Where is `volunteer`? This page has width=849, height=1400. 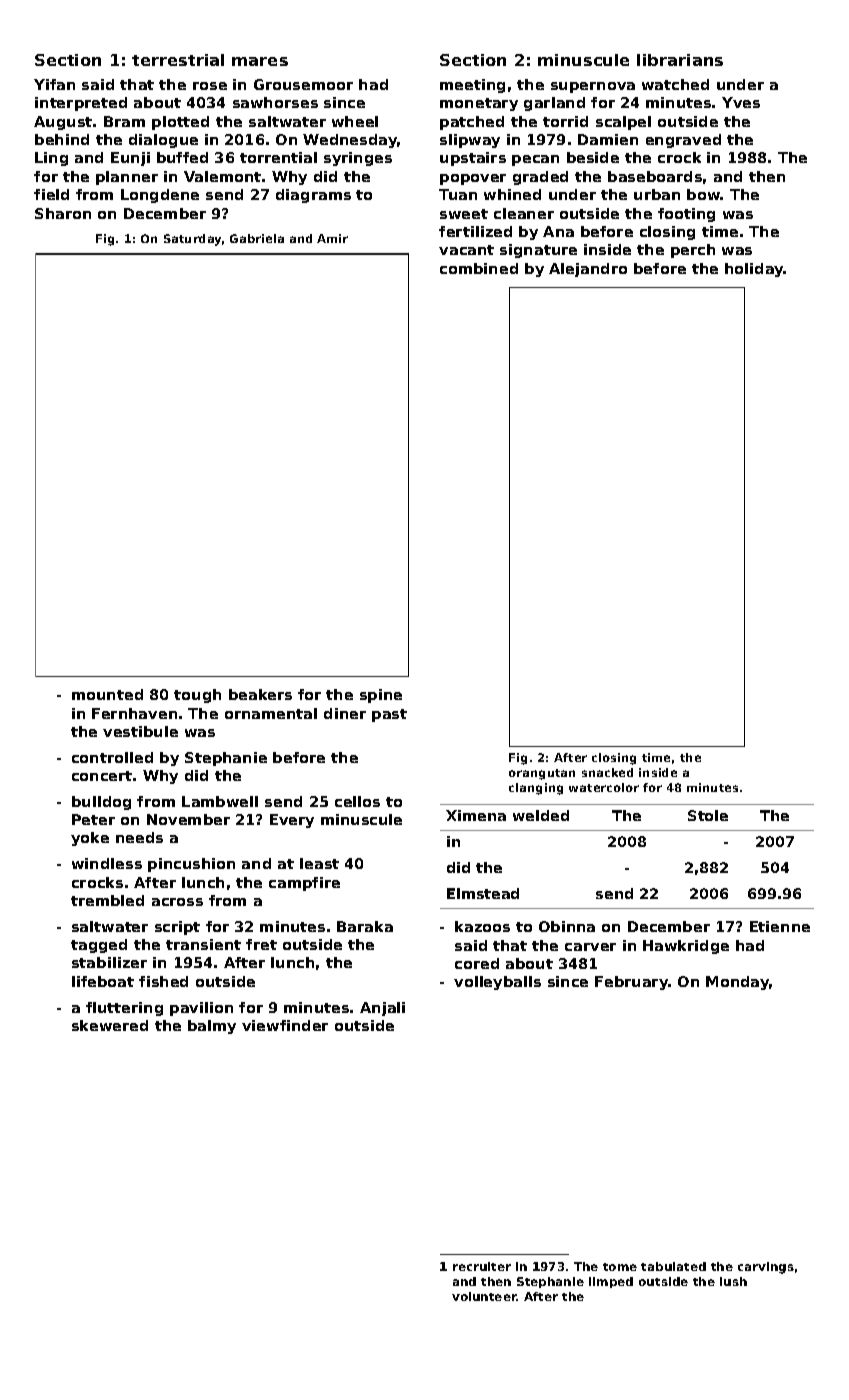 volunteer is located at coordinates (484, 1296).
